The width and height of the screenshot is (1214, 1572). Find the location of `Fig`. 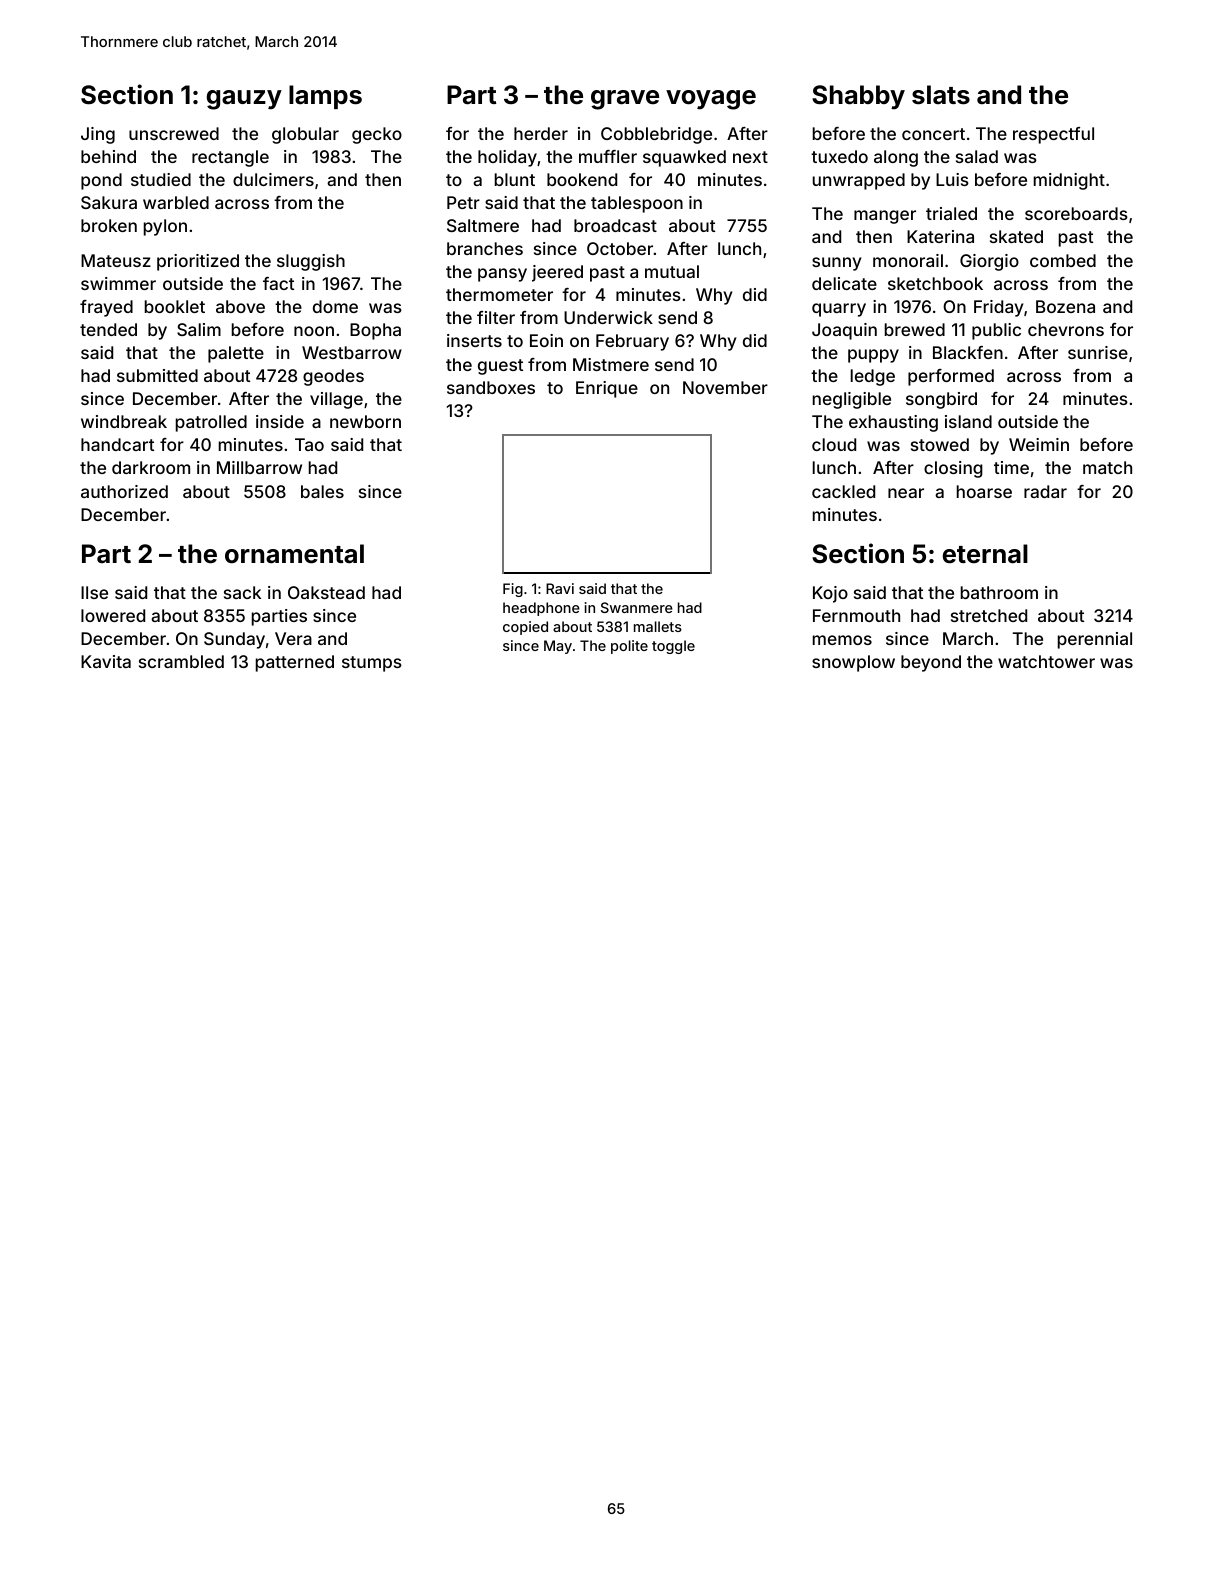

Fig is located at coordinates (513, 590).
